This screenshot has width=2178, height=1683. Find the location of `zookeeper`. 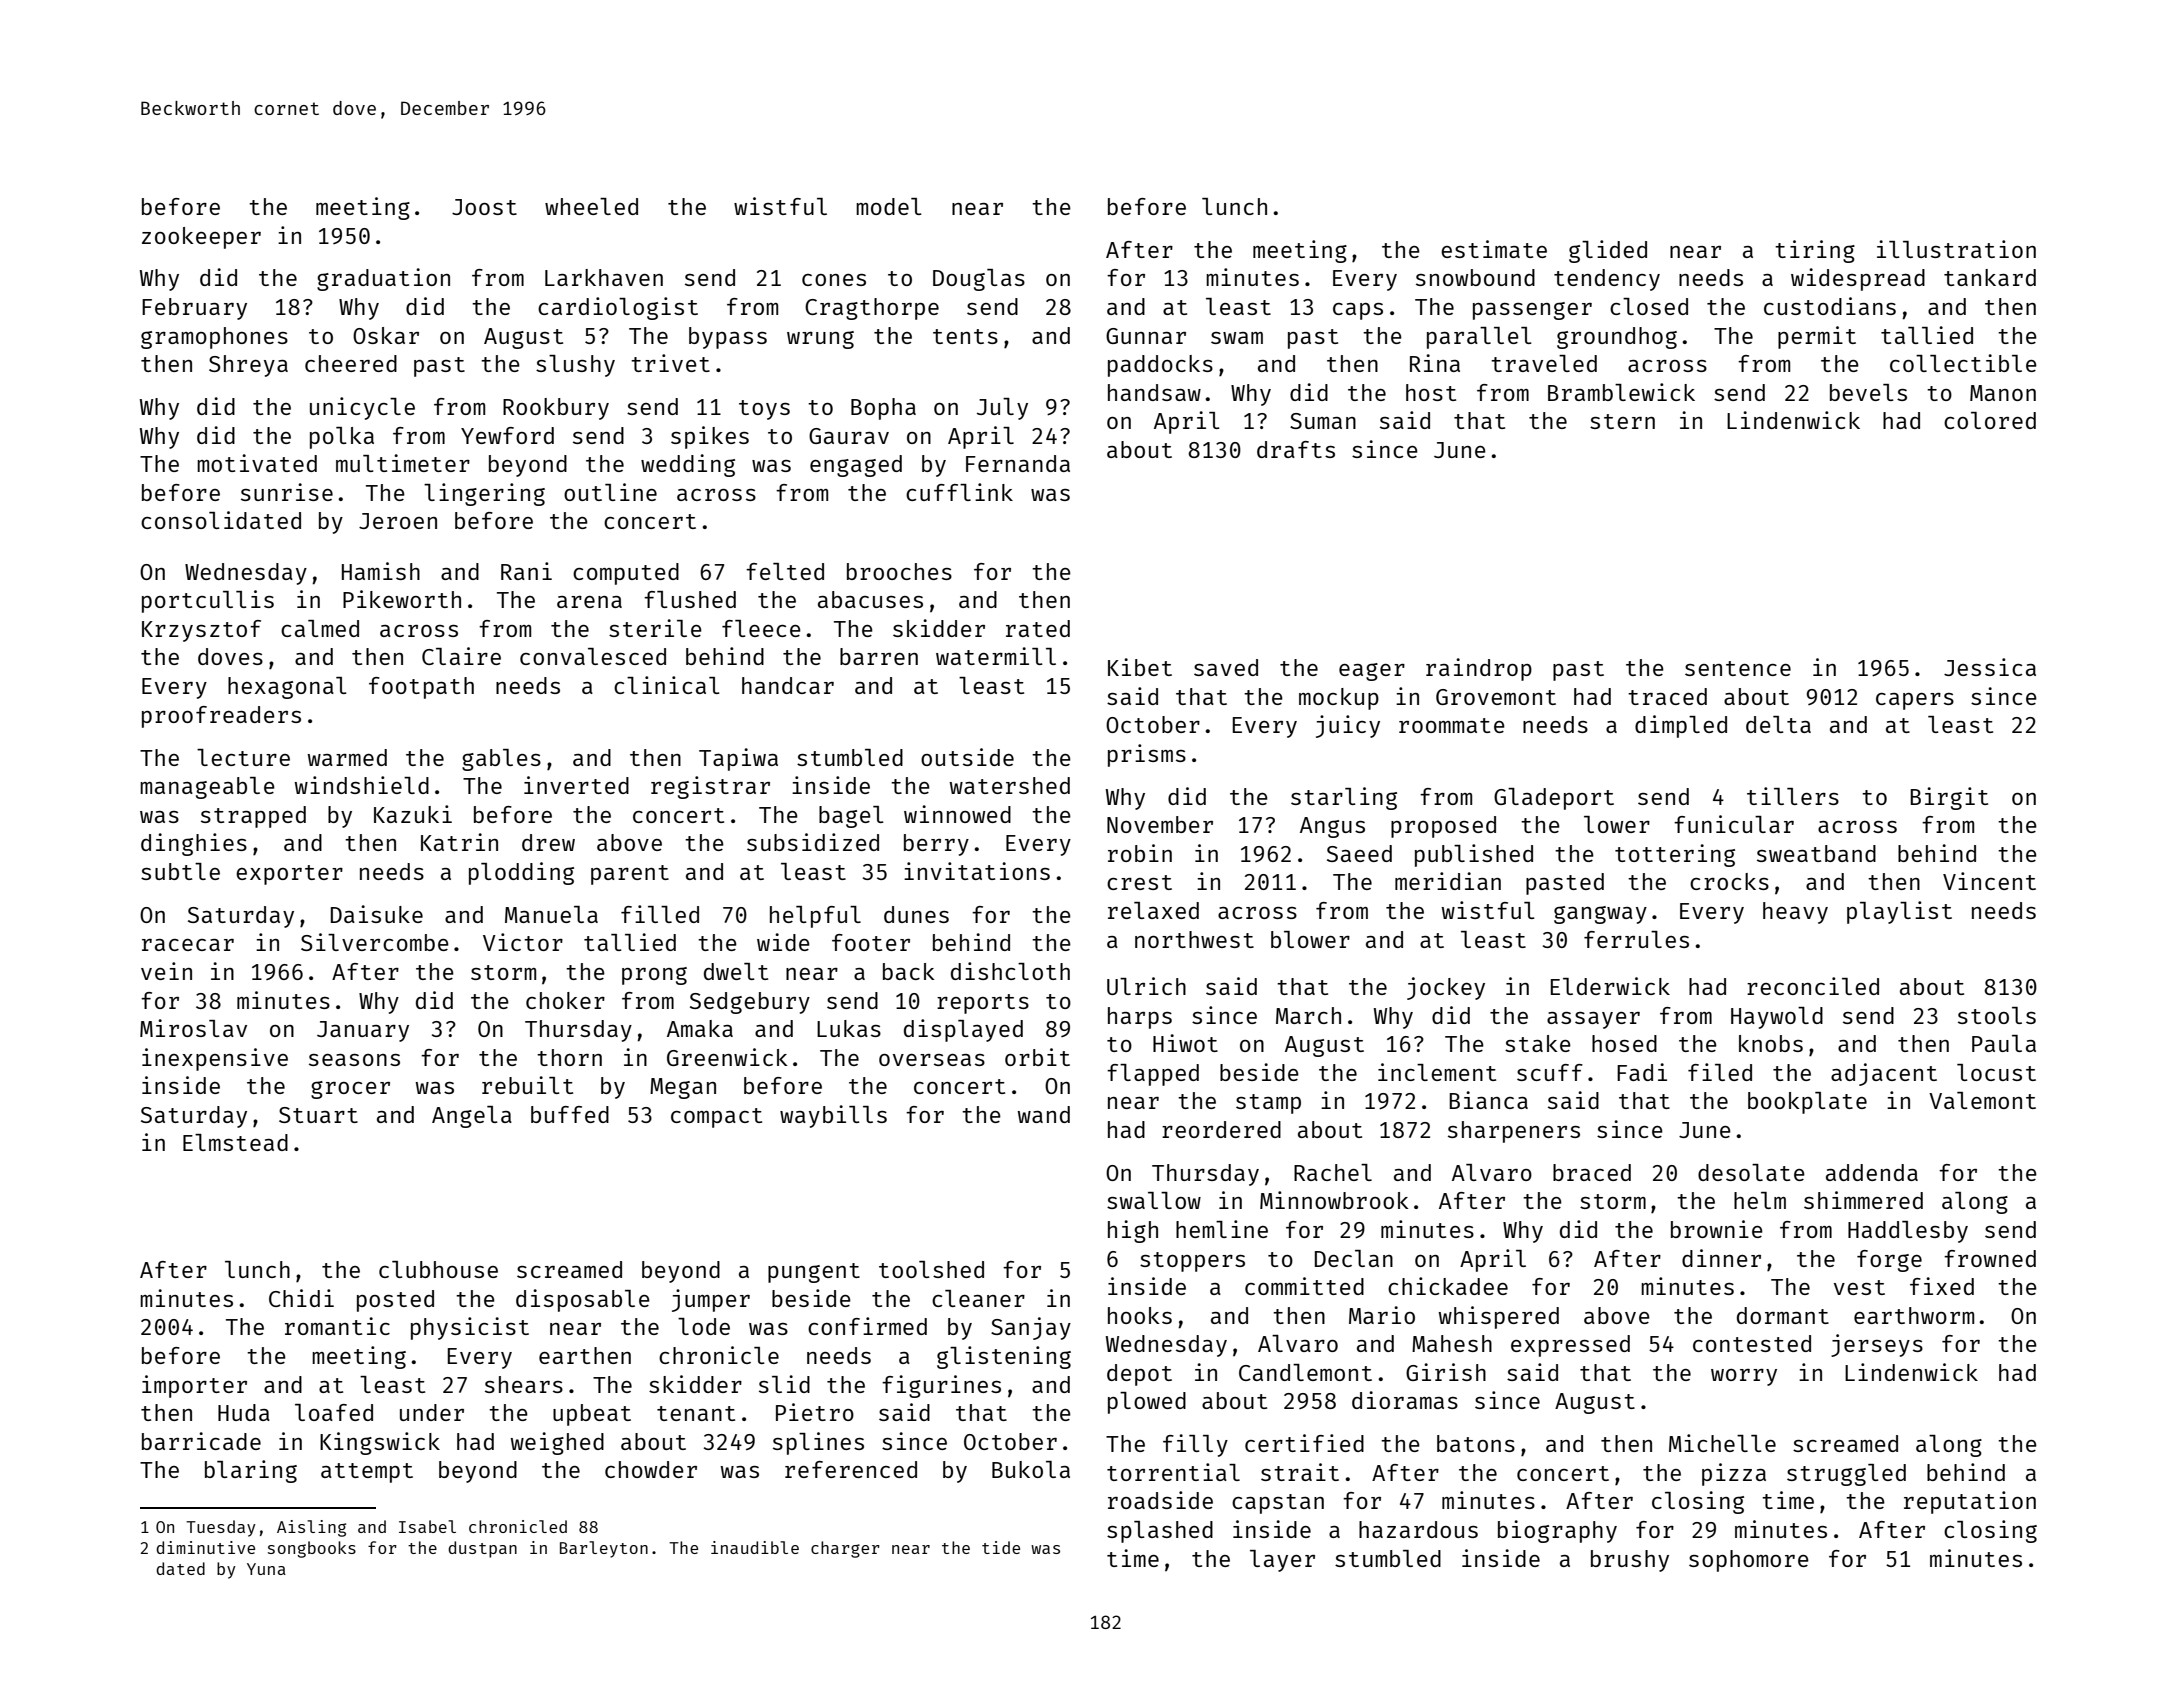

zookeeper is located at coordinates (201, 238).
